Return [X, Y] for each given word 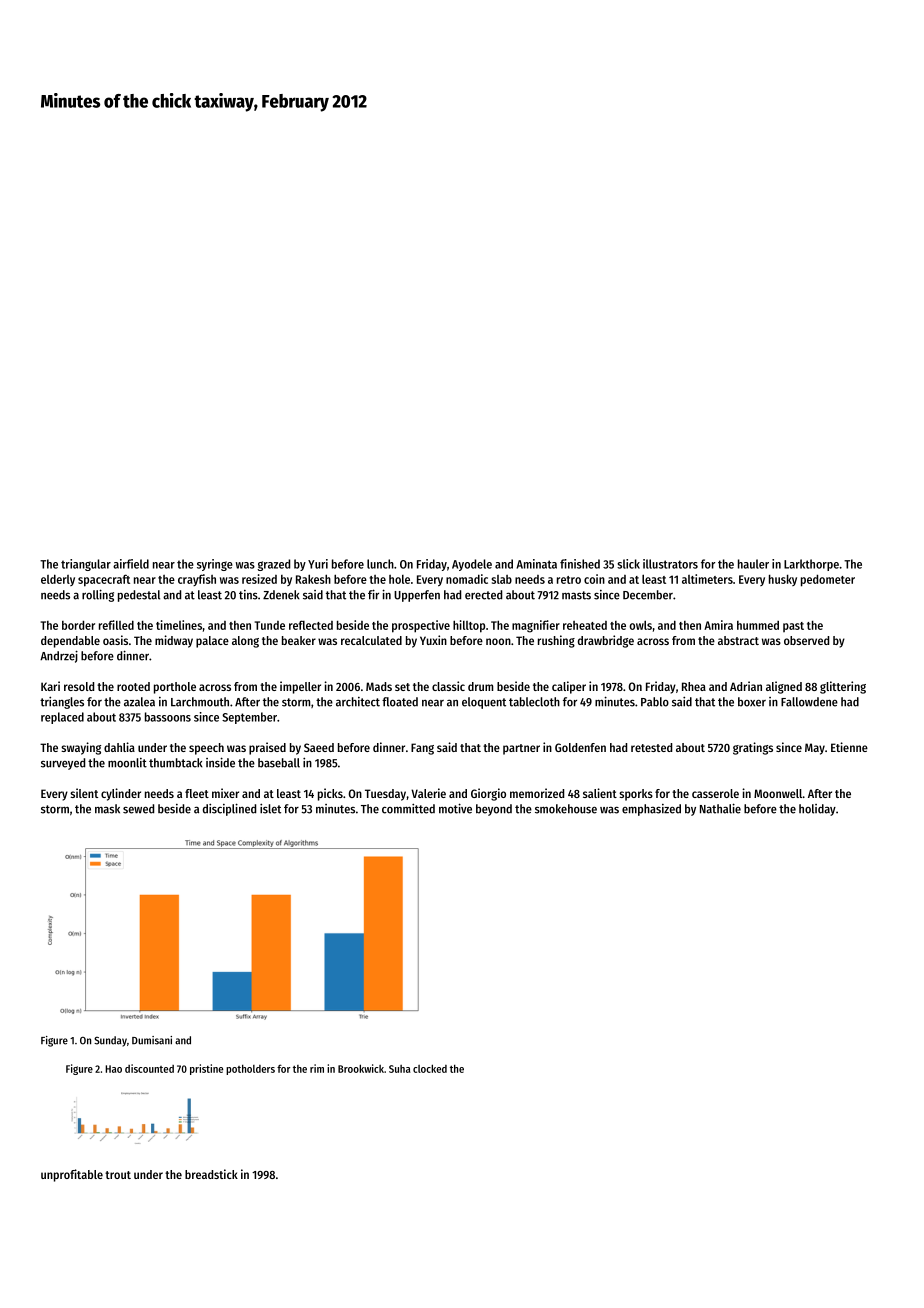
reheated [585, 625]
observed [806, 640]
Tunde [269, 625]
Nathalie [720, 808]
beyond [494, 810]
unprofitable [72, 1175]
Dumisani [152, 1040]
